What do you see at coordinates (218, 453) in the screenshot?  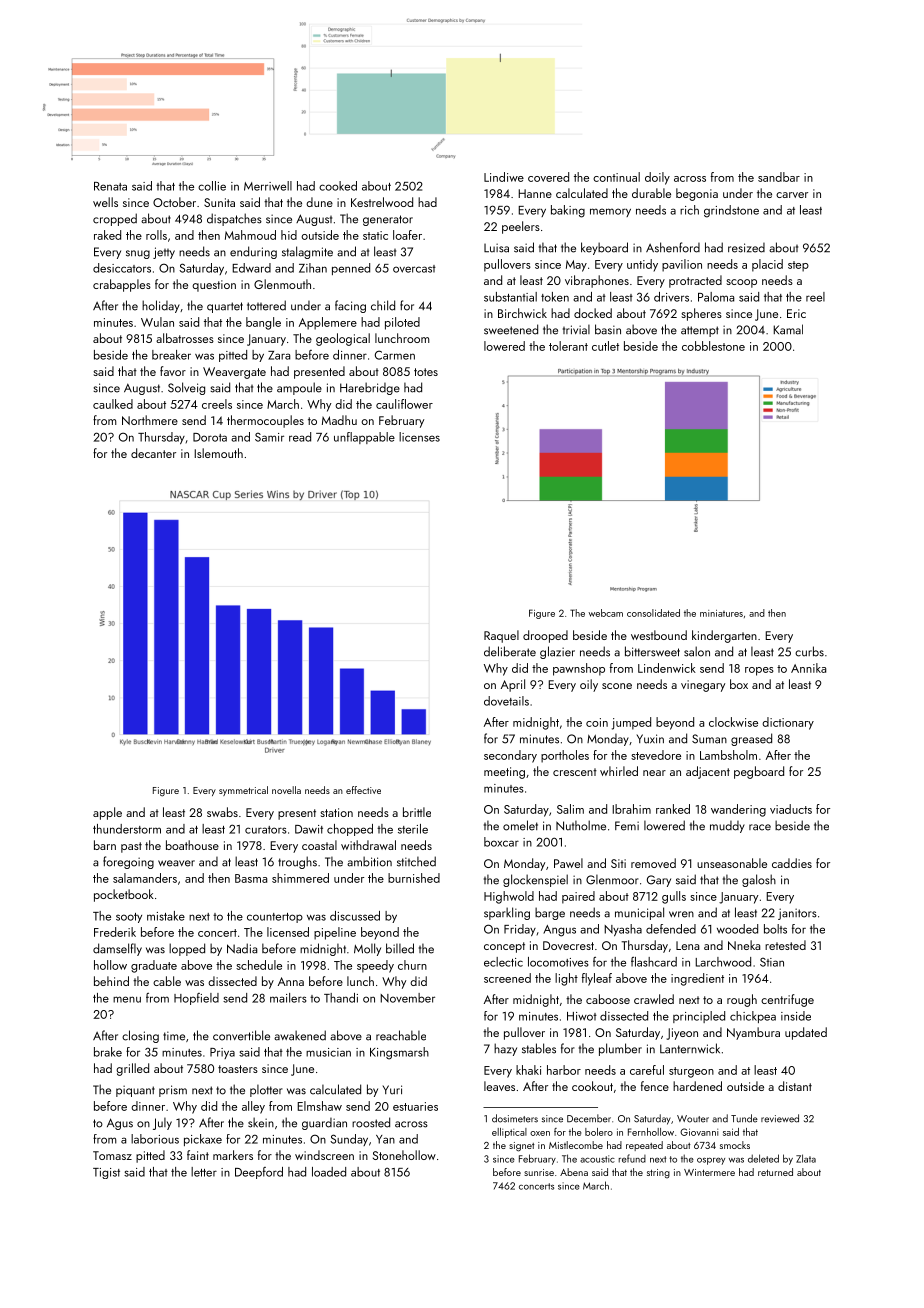 I see `Islemouth` at bounding box center [218, 453].
